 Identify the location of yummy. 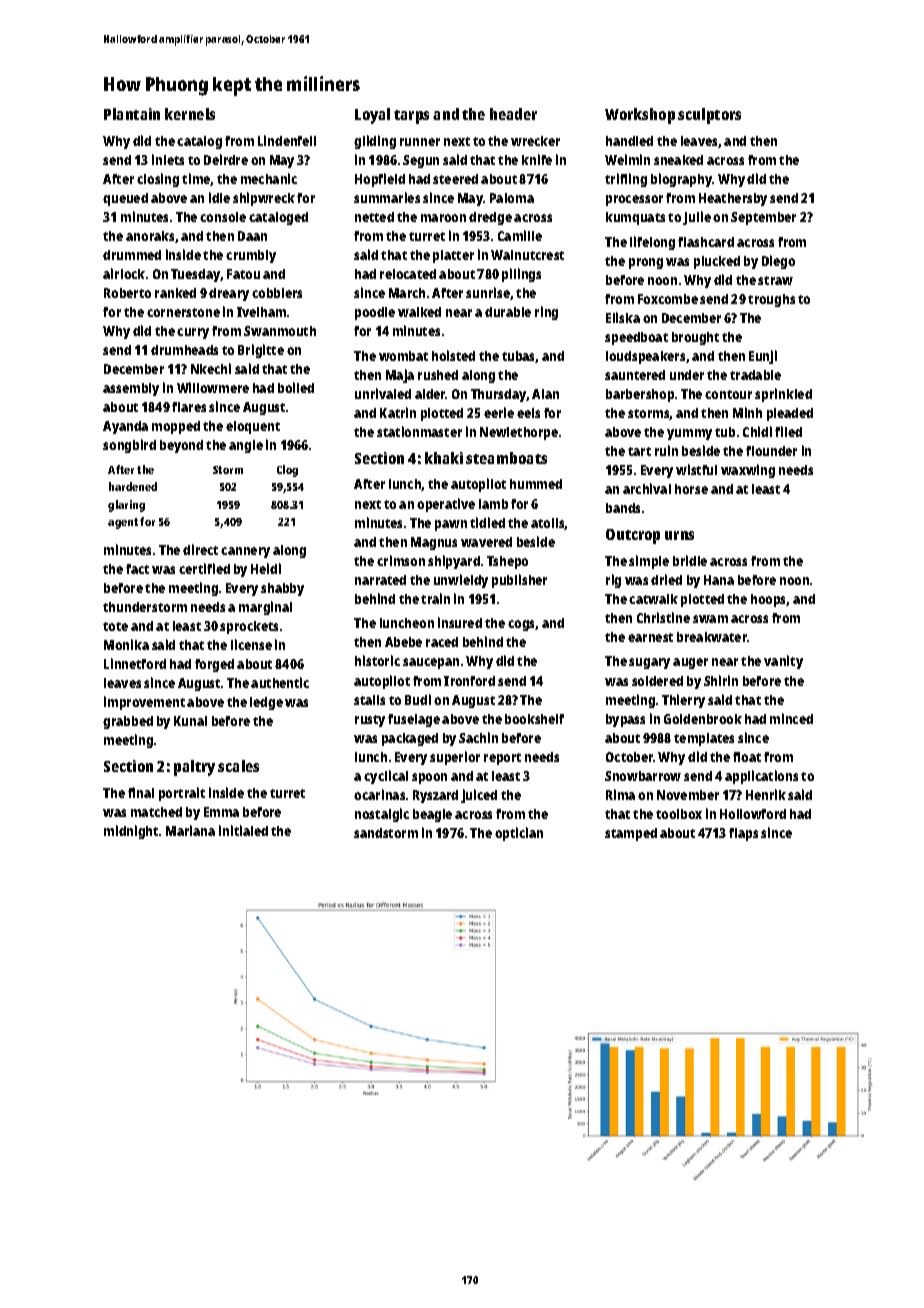
(689, 434).
